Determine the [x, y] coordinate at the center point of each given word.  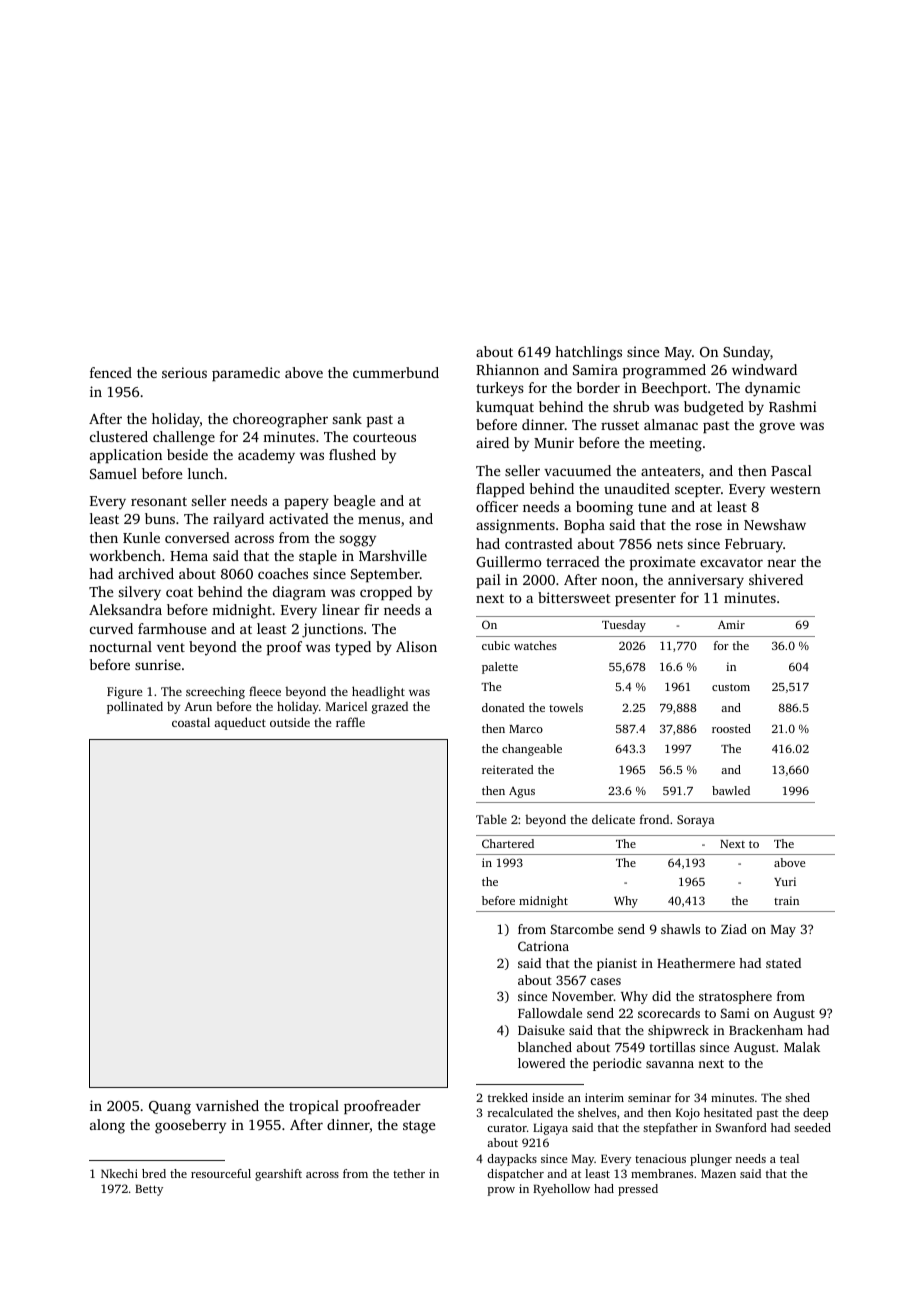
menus [379, 520]
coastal [191, 722]
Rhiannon [507, 369]
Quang [170, 1108]
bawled [731, 790]
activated [299, 518]
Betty [149, 1190]
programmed [664, 371]
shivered [776, 579]
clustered [119, 436]
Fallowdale [550, 1013]
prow [501, 1191]
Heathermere [696, 963]
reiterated [508, 769]
